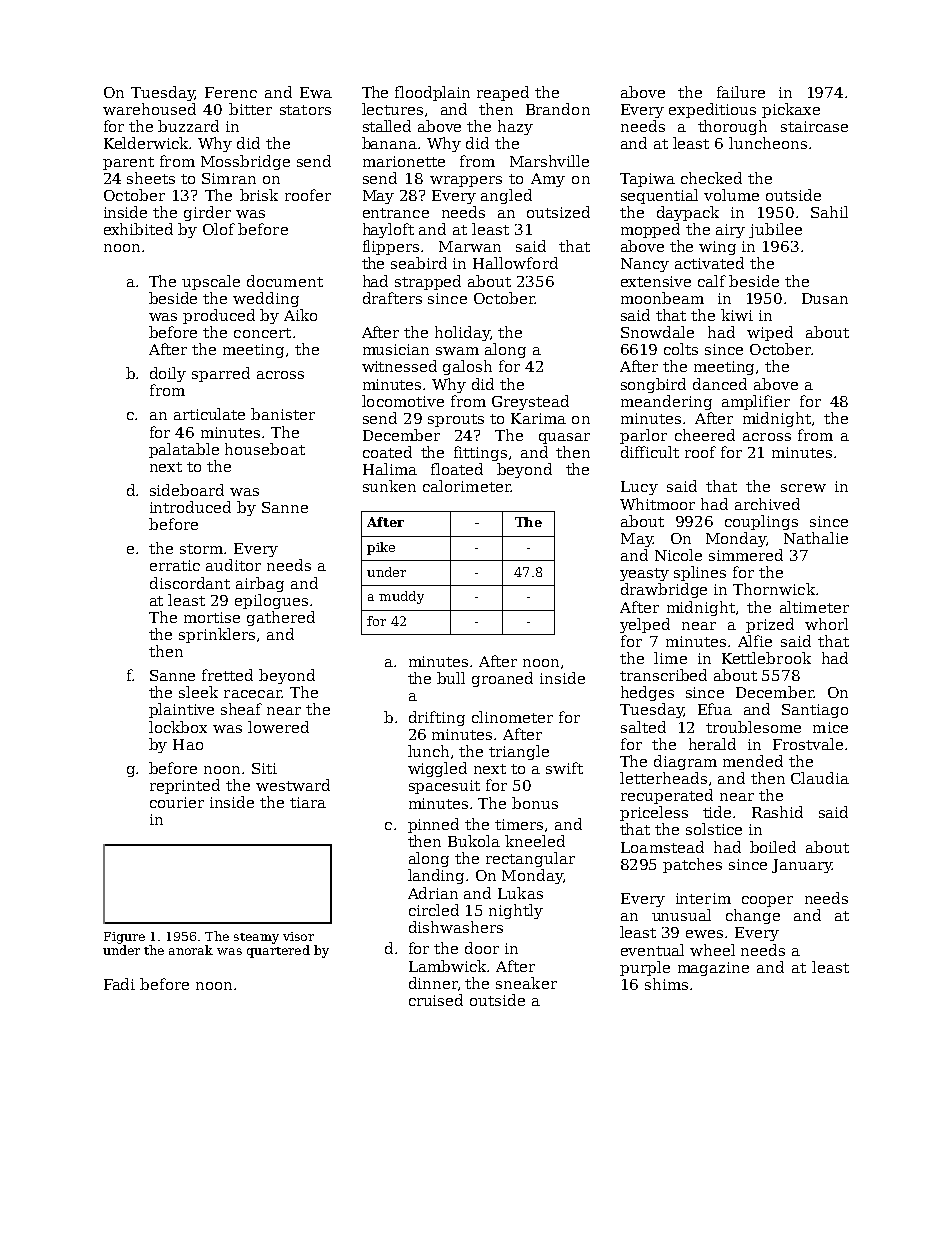 The width and height of the screenshot is (952, 1233). Describe the element at coordinates (381, 548) in the screenshot. I see `pike` at that location.
